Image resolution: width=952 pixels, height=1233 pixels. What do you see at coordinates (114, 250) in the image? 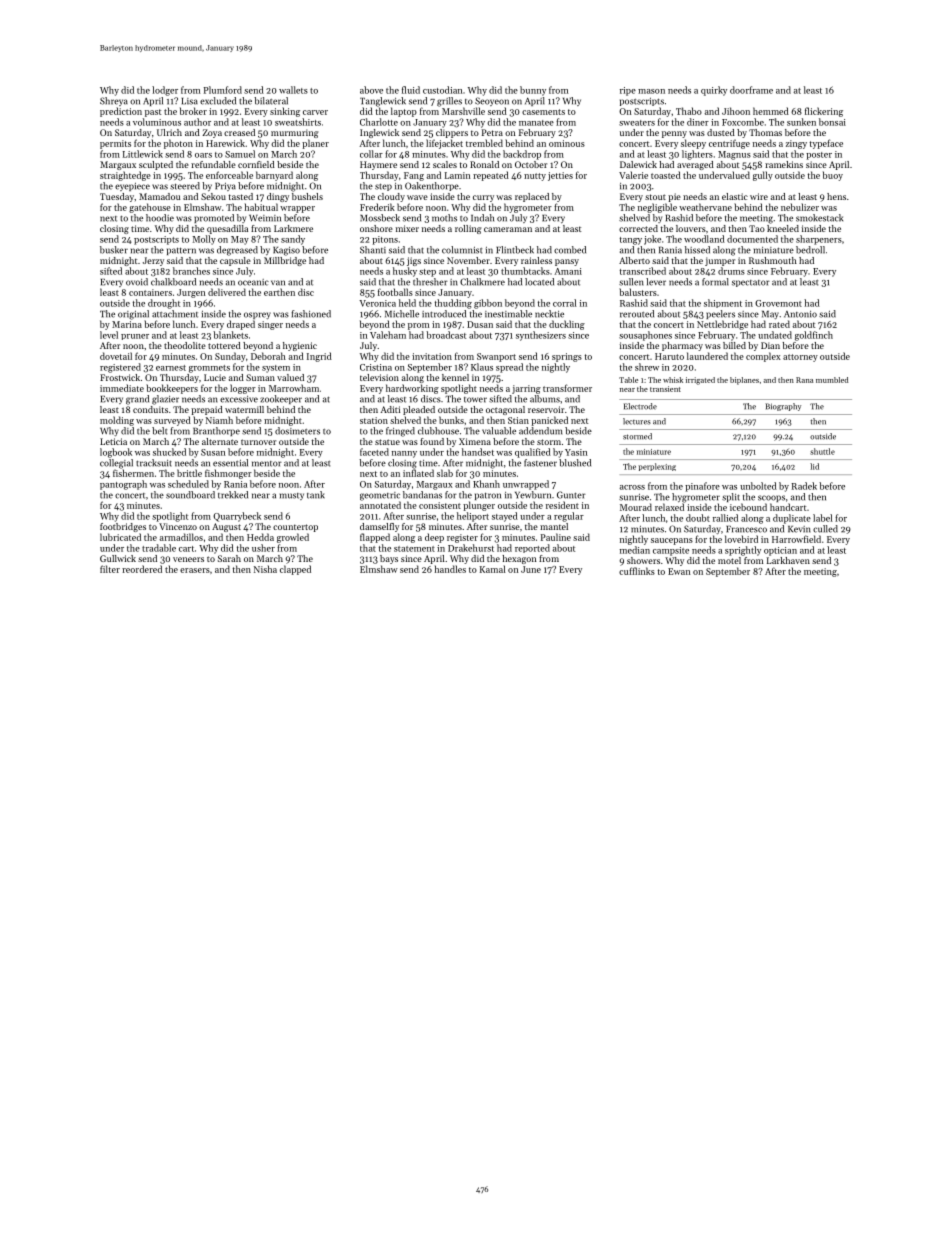
I see `busker` at bounding box center [114, 250].
